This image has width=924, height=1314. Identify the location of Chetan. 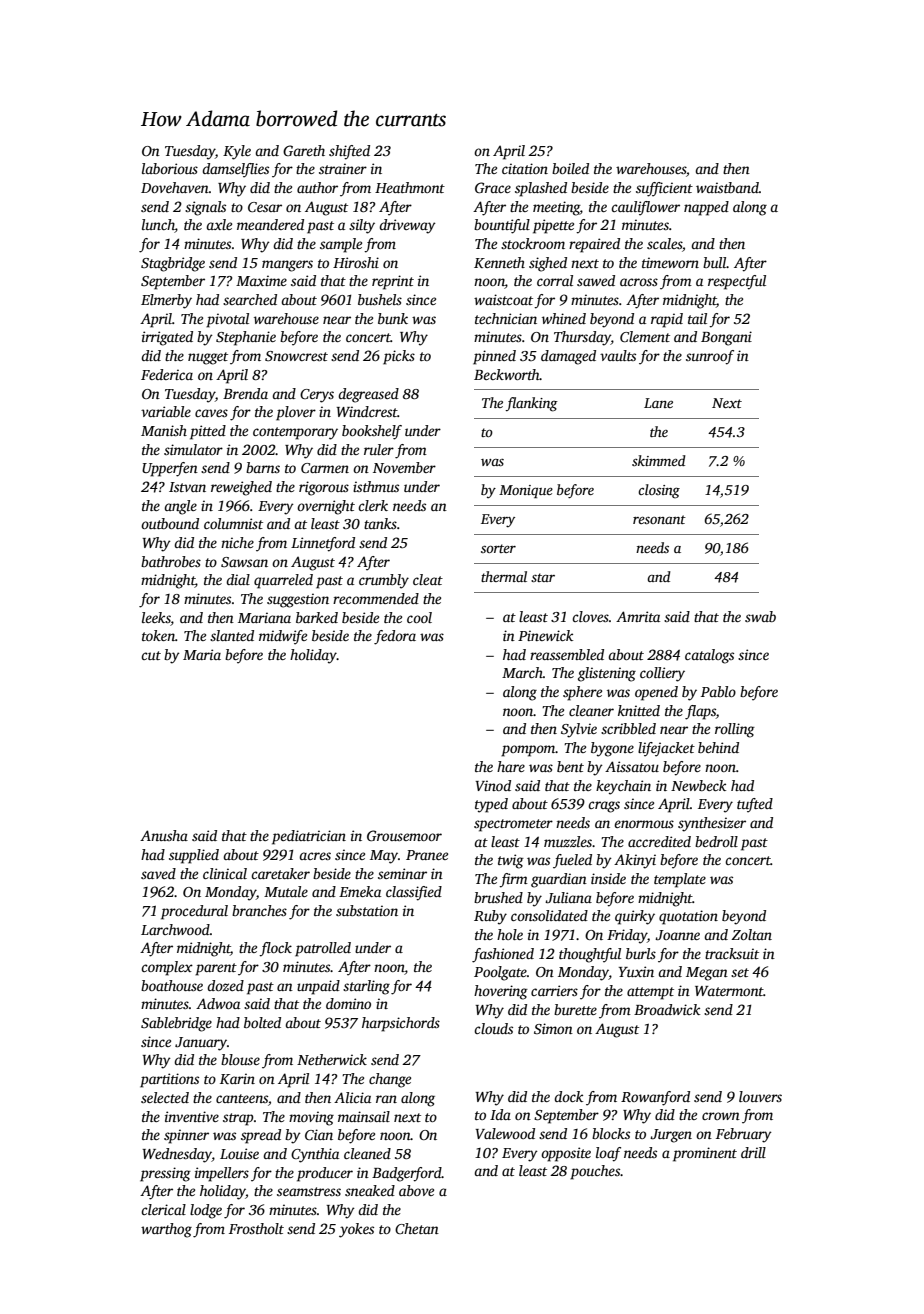
(417, 1228).
